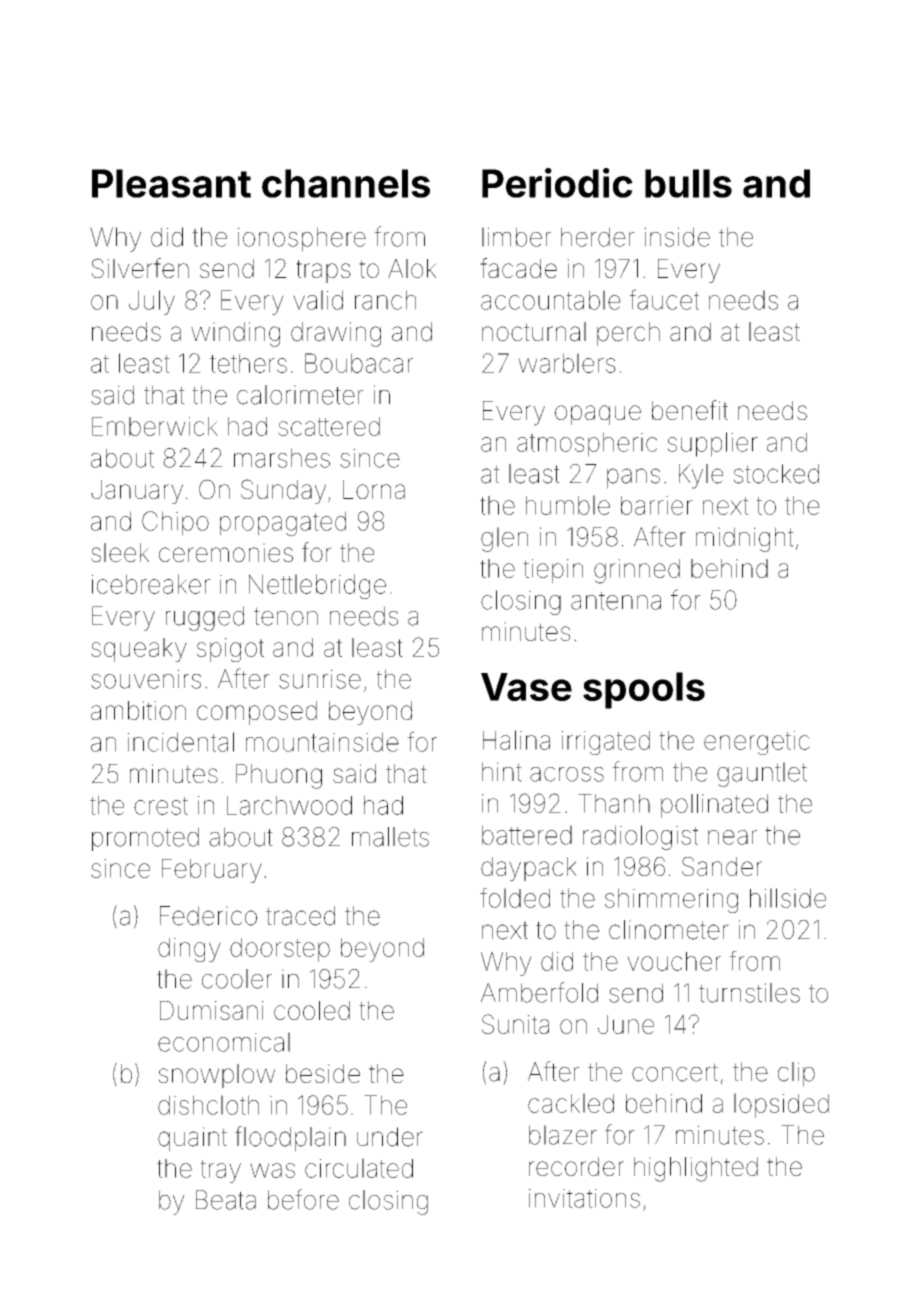  What do you see at coordinates (526, 687) in the screenshot?
I see `Vase` at bounding box center [526, 687].
